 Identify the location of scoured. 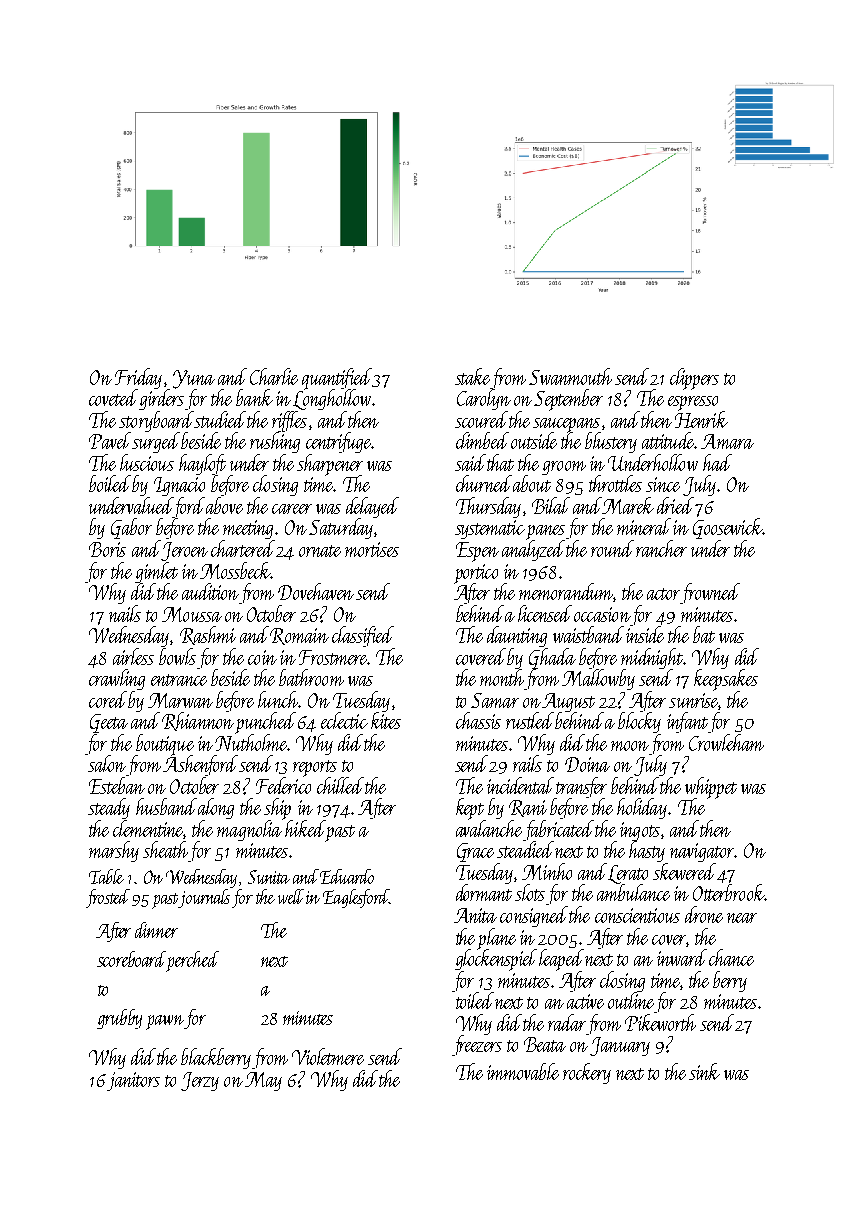
(481, 419).
